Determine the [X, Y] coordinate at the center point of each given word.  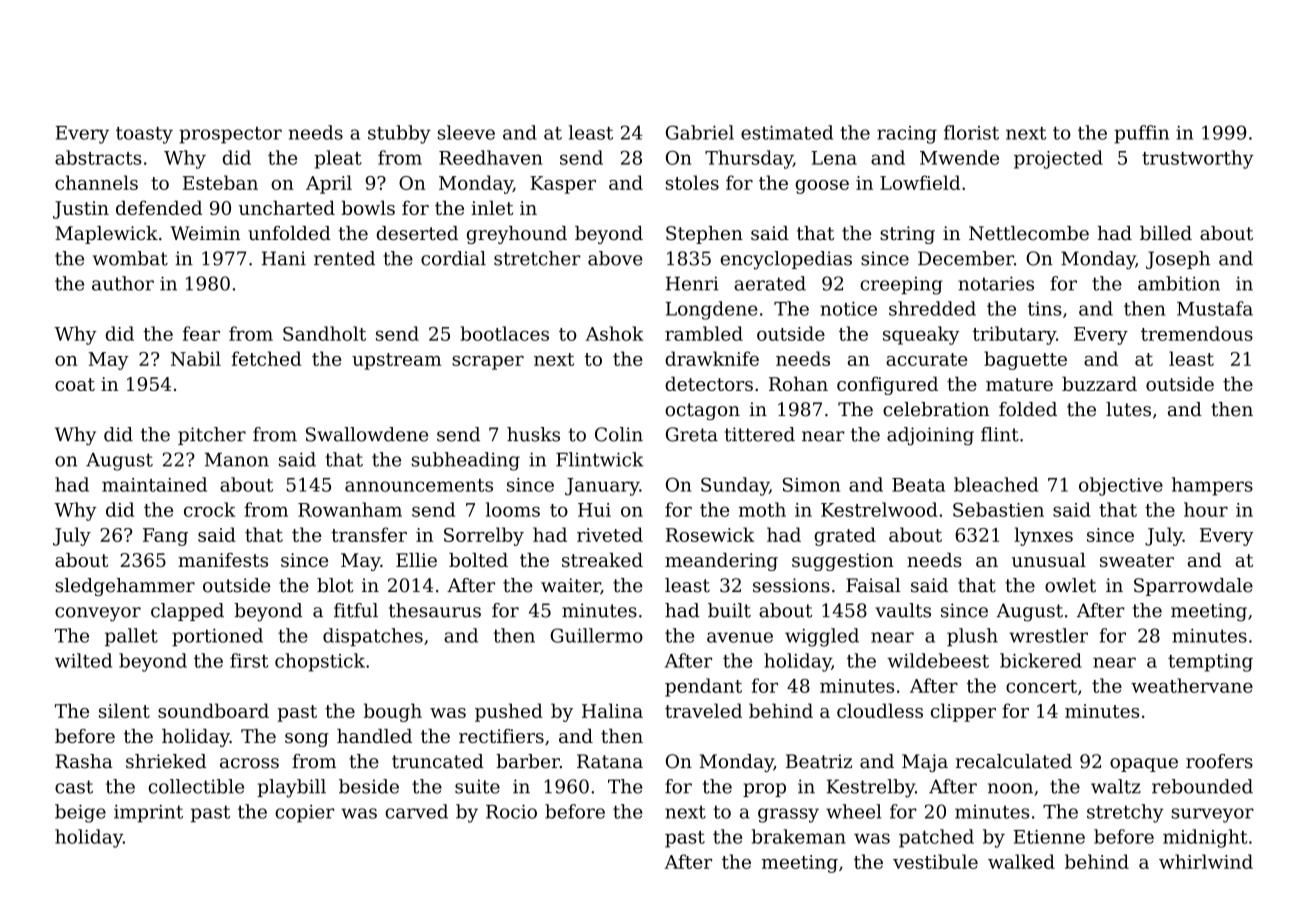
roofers [1219, 761]
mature [1019, 384]
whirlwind [1206, 861]
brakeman [799, 836]
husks [533, 434]
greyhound [517, 235]
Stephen [704, 235]
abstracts [98, 157]
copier [304, 814]
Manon [237, 459]
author [123, 283]
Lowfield [920, 182]
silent [124, 710]
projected [1058, 159]
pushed [509, 712]
